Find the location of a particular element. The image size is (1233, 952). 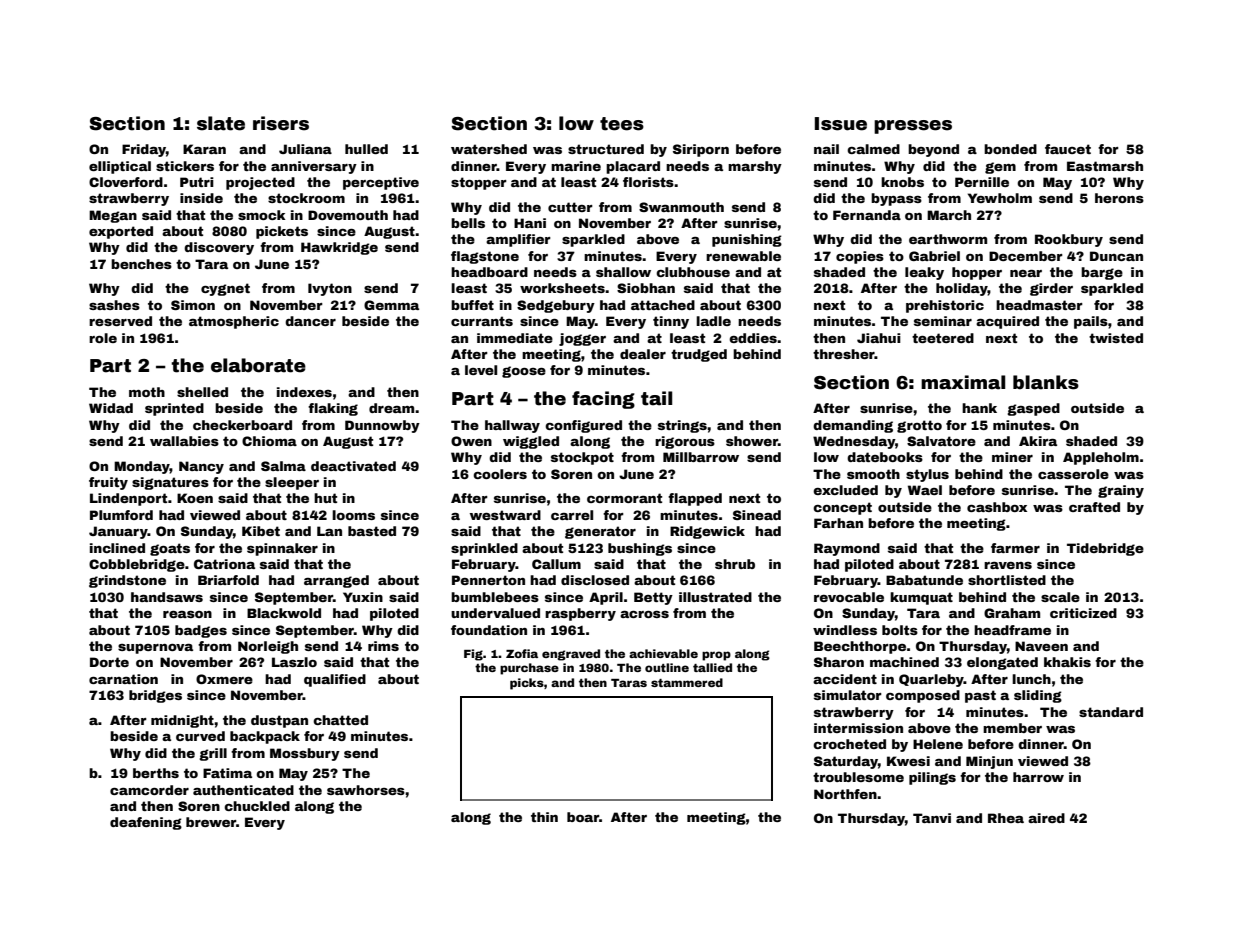

tees is located at coordinates (622, 124).
